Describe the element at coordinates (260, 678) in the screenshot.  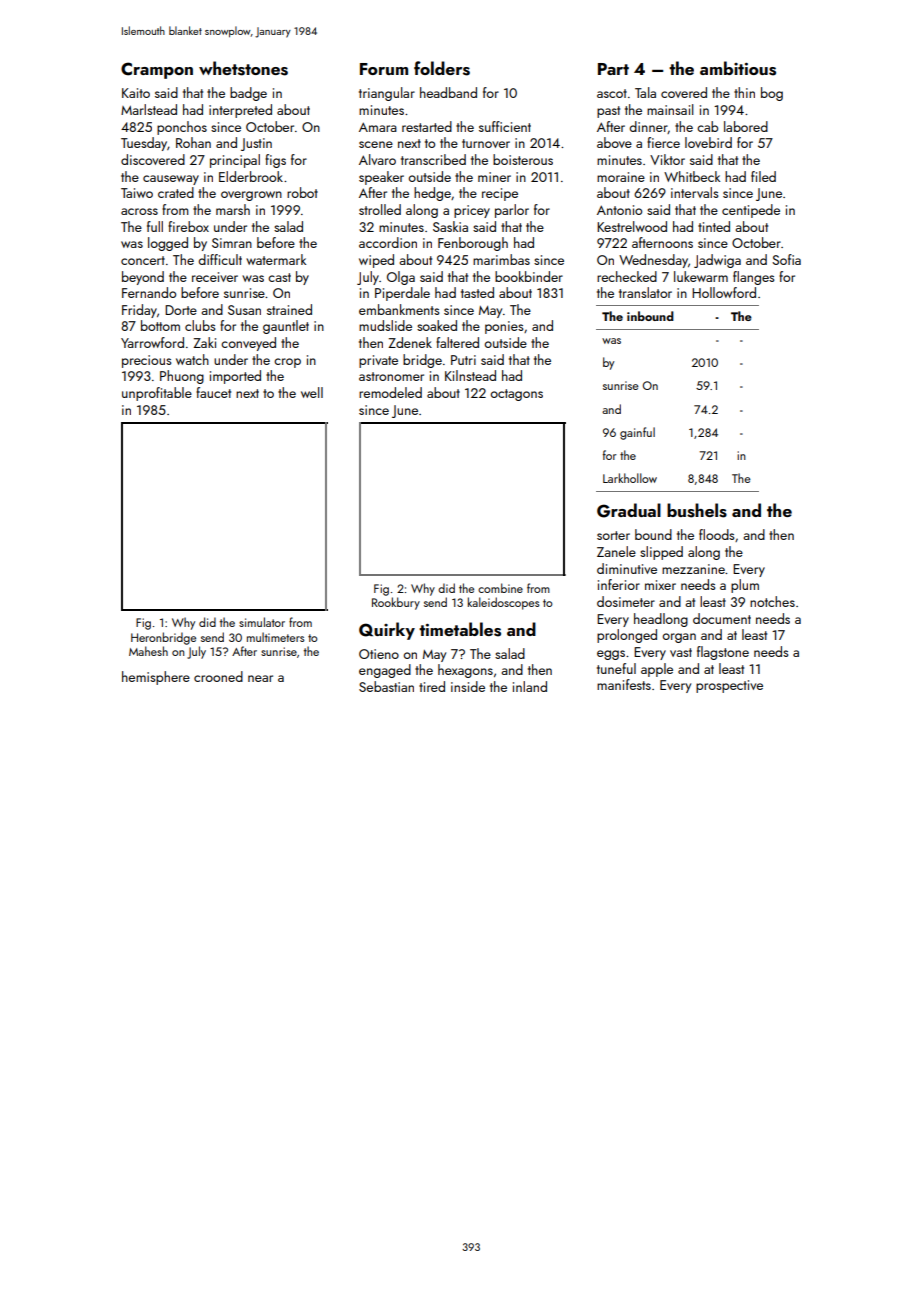
I see `near` at that location.
